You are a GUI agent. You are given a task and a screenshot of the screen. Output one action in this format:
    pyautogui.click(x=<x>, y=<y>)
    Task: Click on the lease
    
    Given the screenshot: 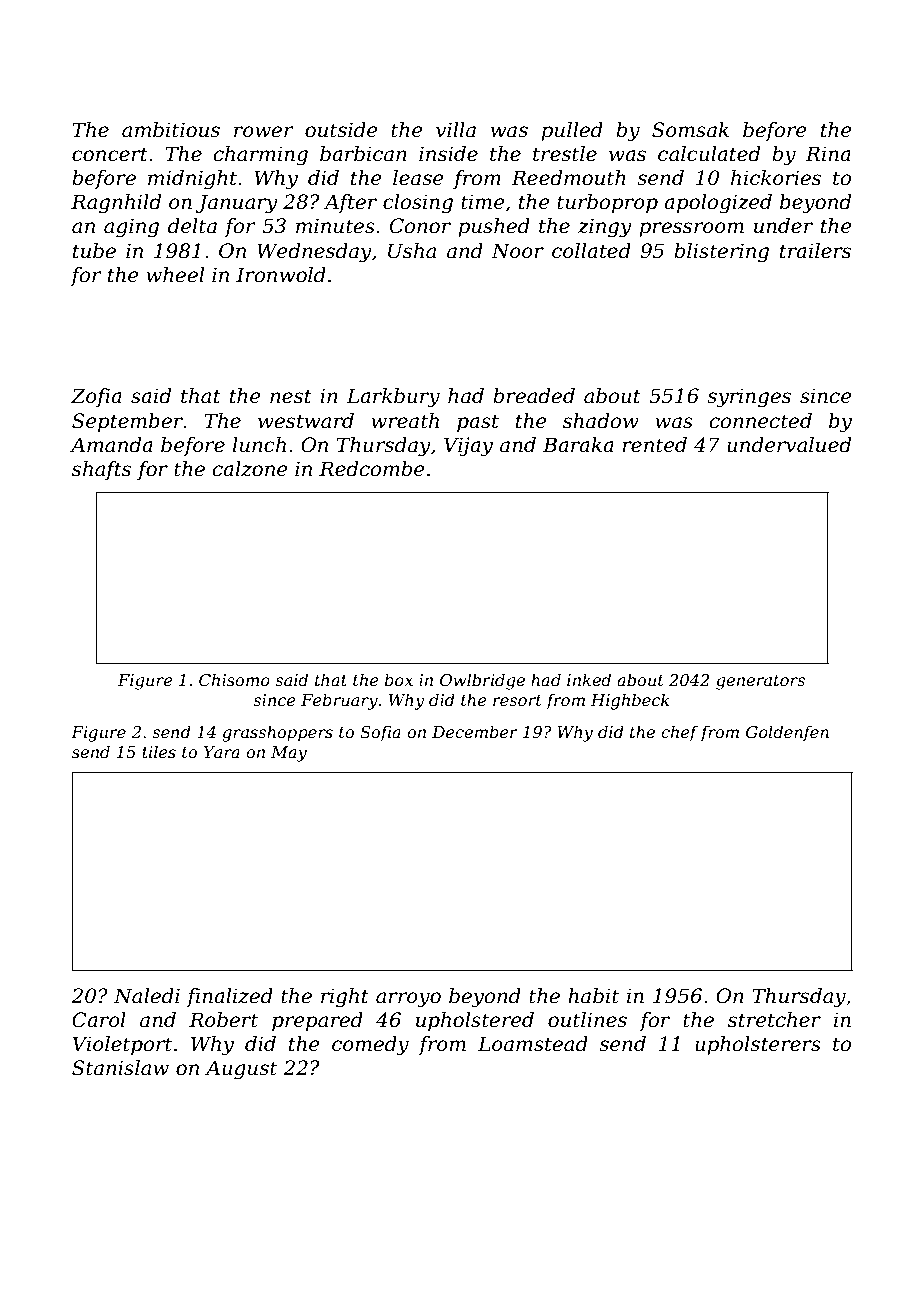 What is the action you would take?
    pyautogui.click(x=418, y=178)
